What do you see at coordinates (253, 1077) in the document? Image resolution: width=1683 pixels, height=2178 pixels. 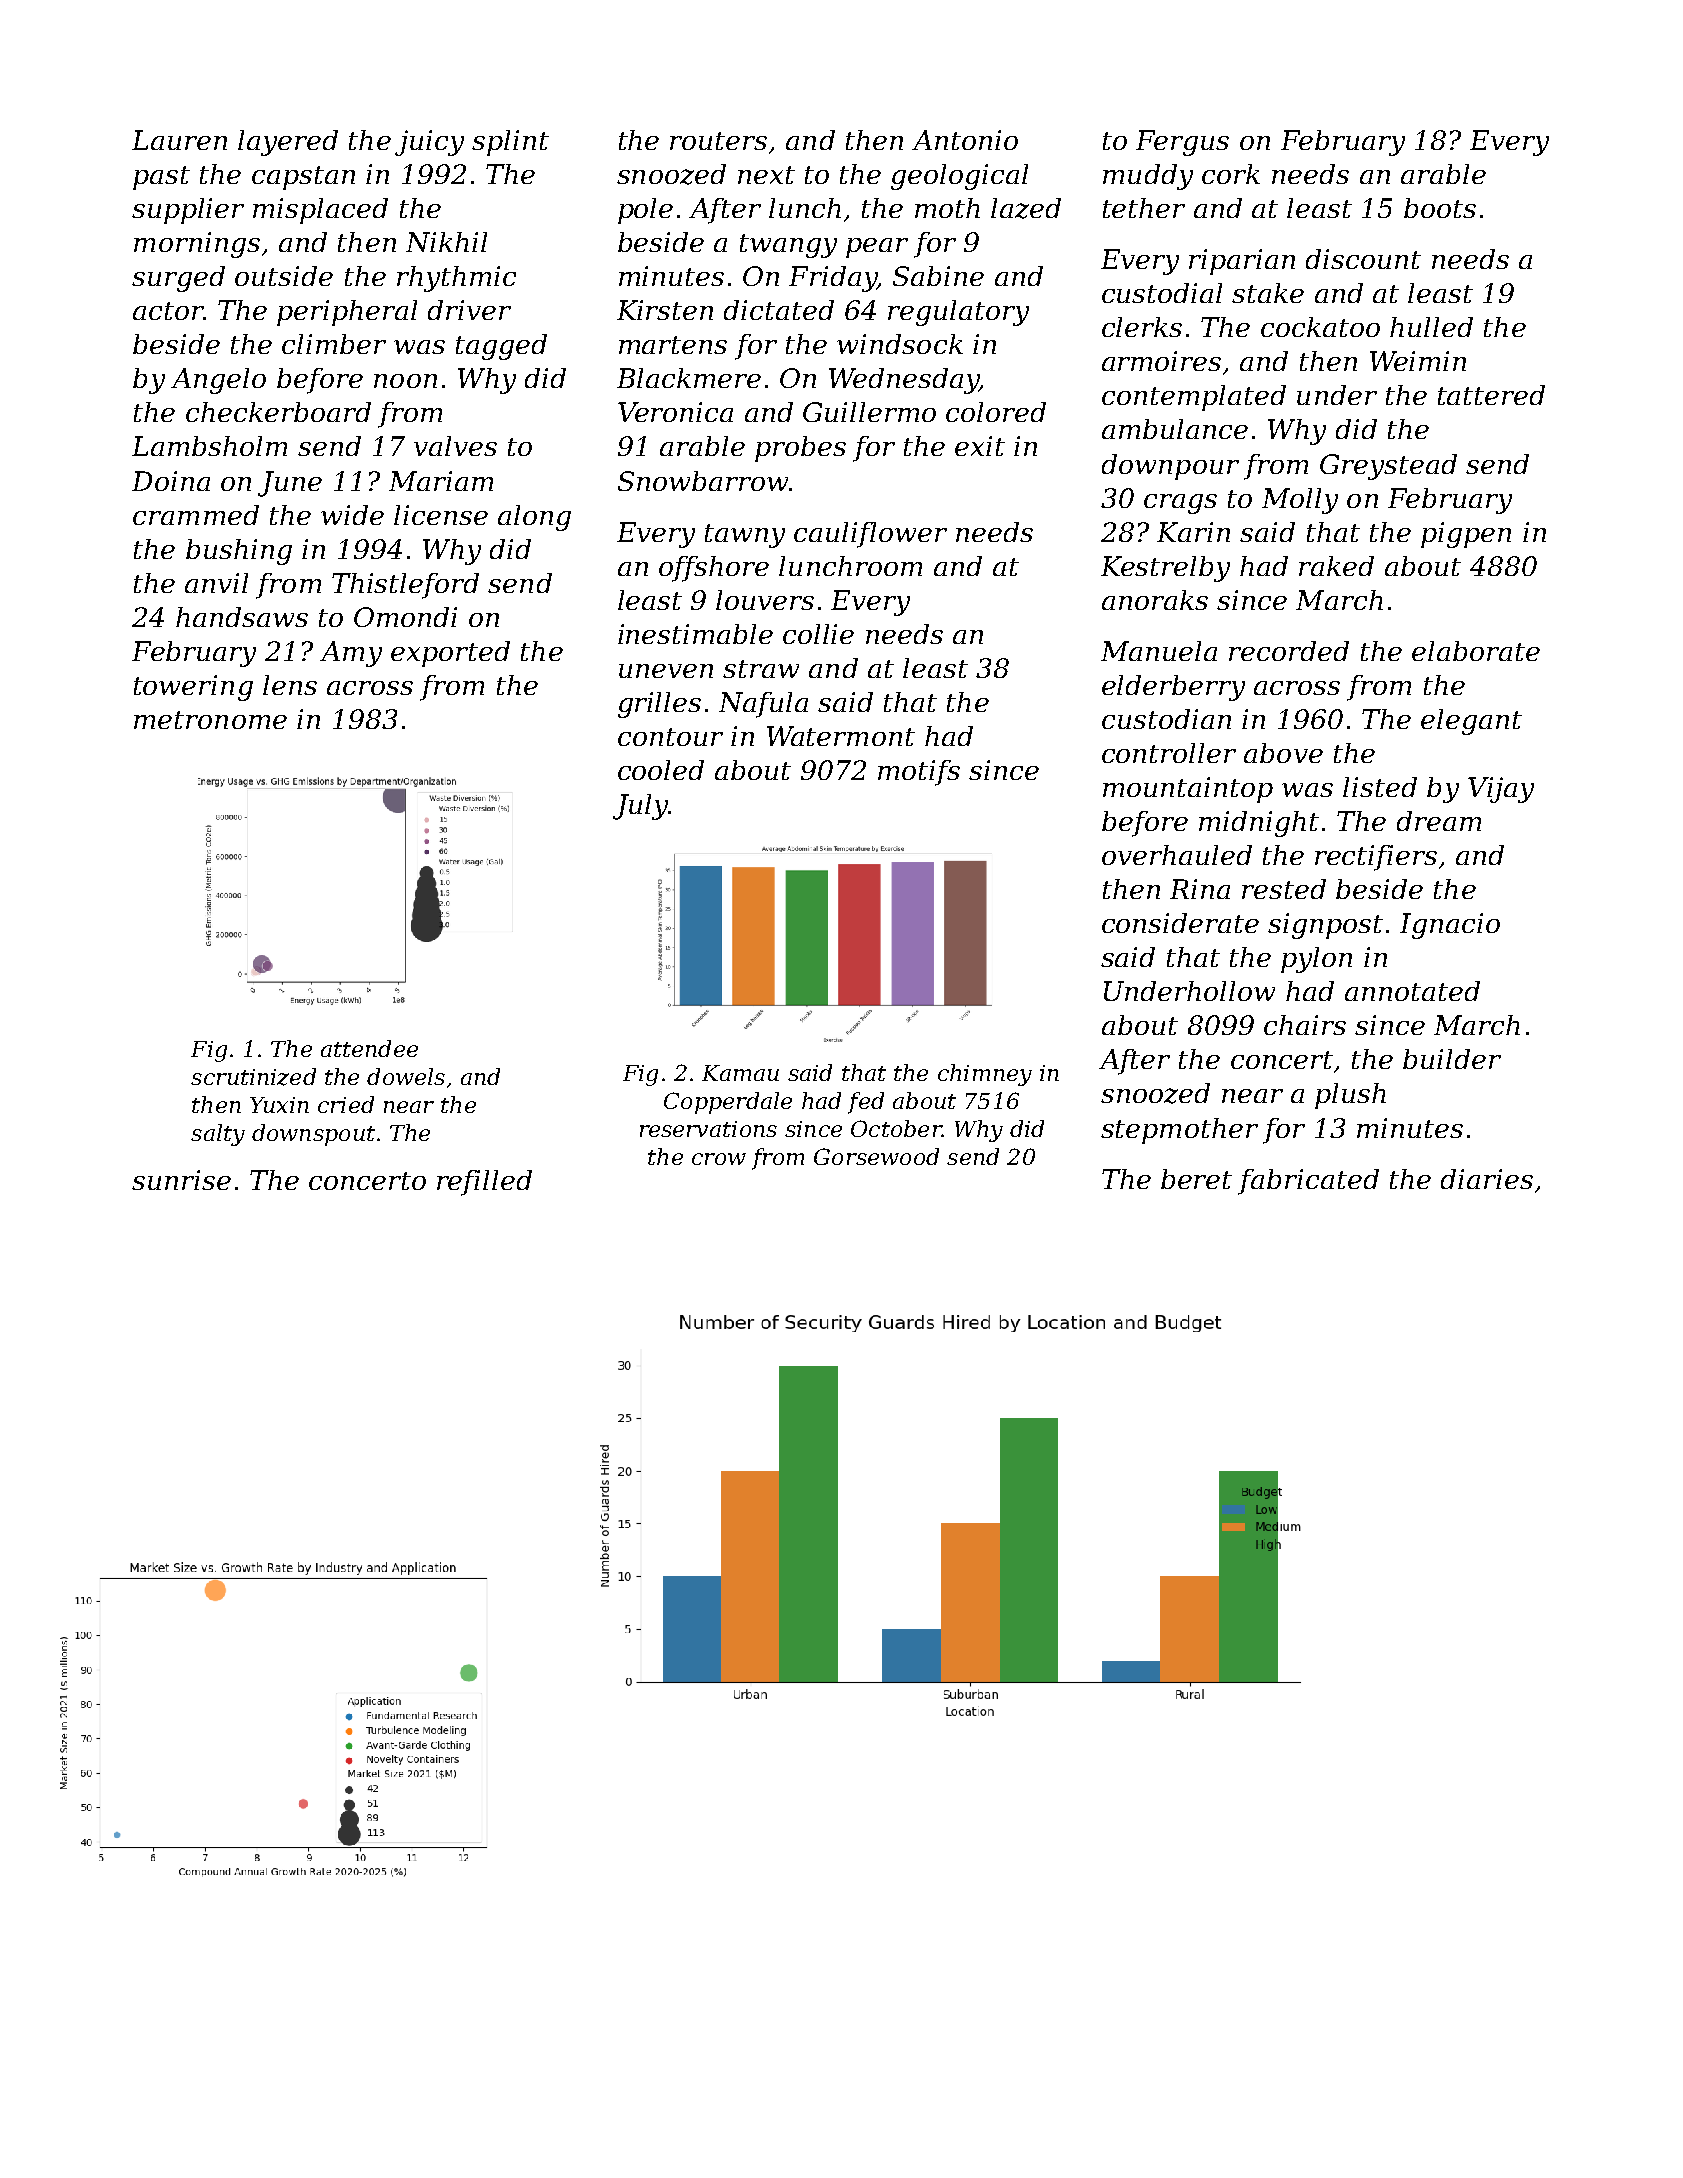 I see `scrutinized` at bounding box center [253, 1077].
